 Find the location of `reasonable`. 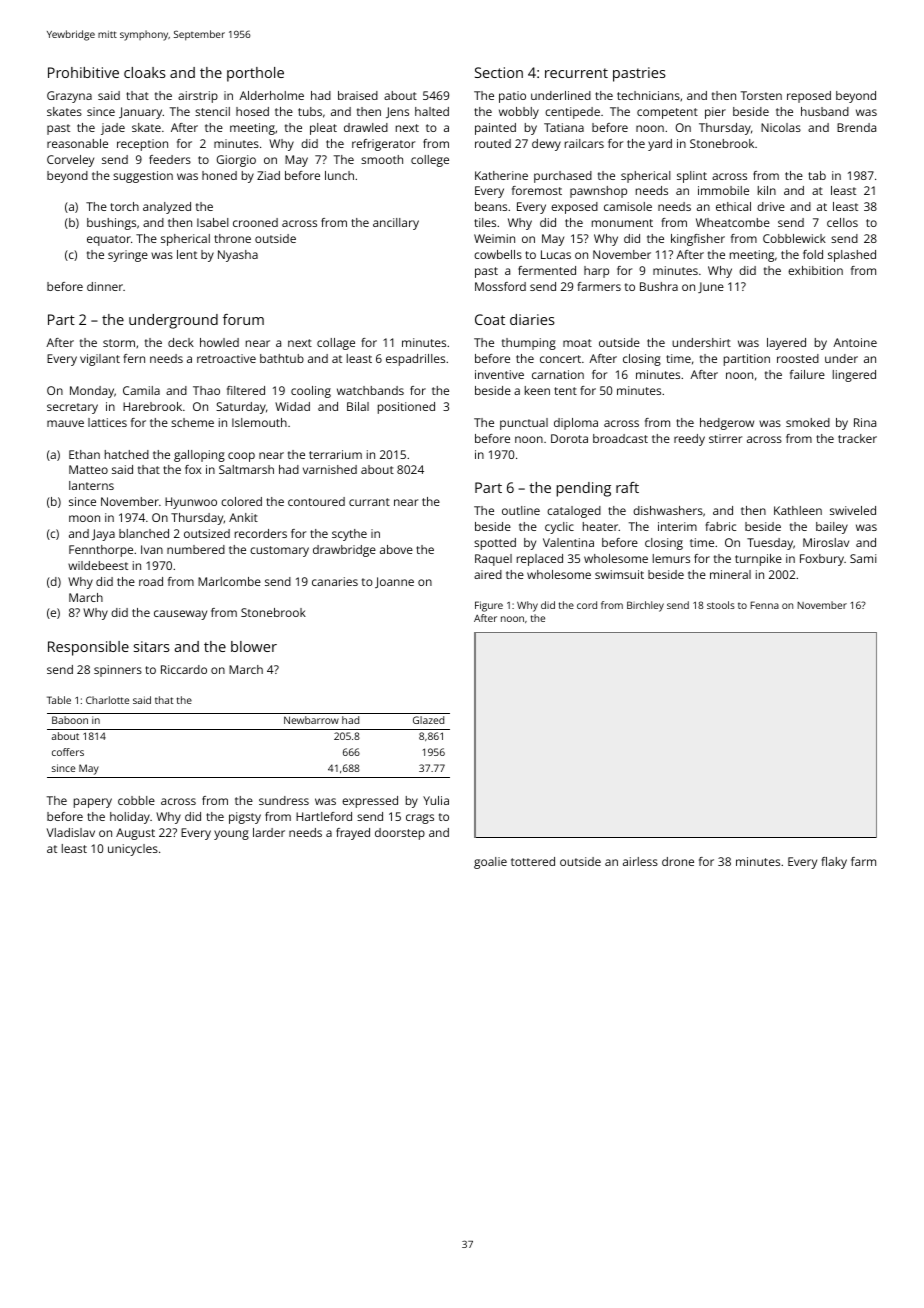

reasonable is located at coordinates (77, 143).
